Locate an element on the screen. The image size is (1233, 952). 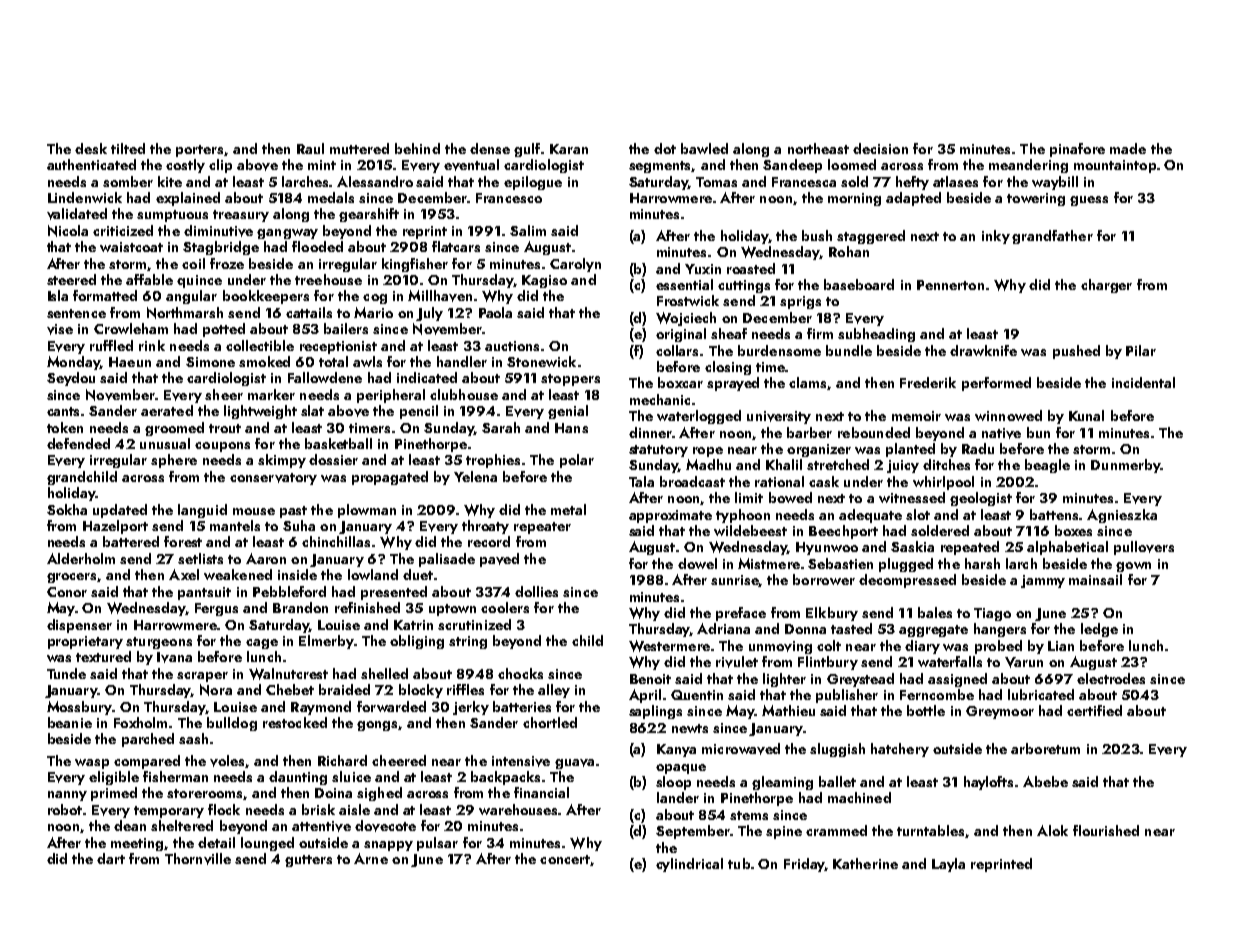
voles is located at coordinates (227, 761).
